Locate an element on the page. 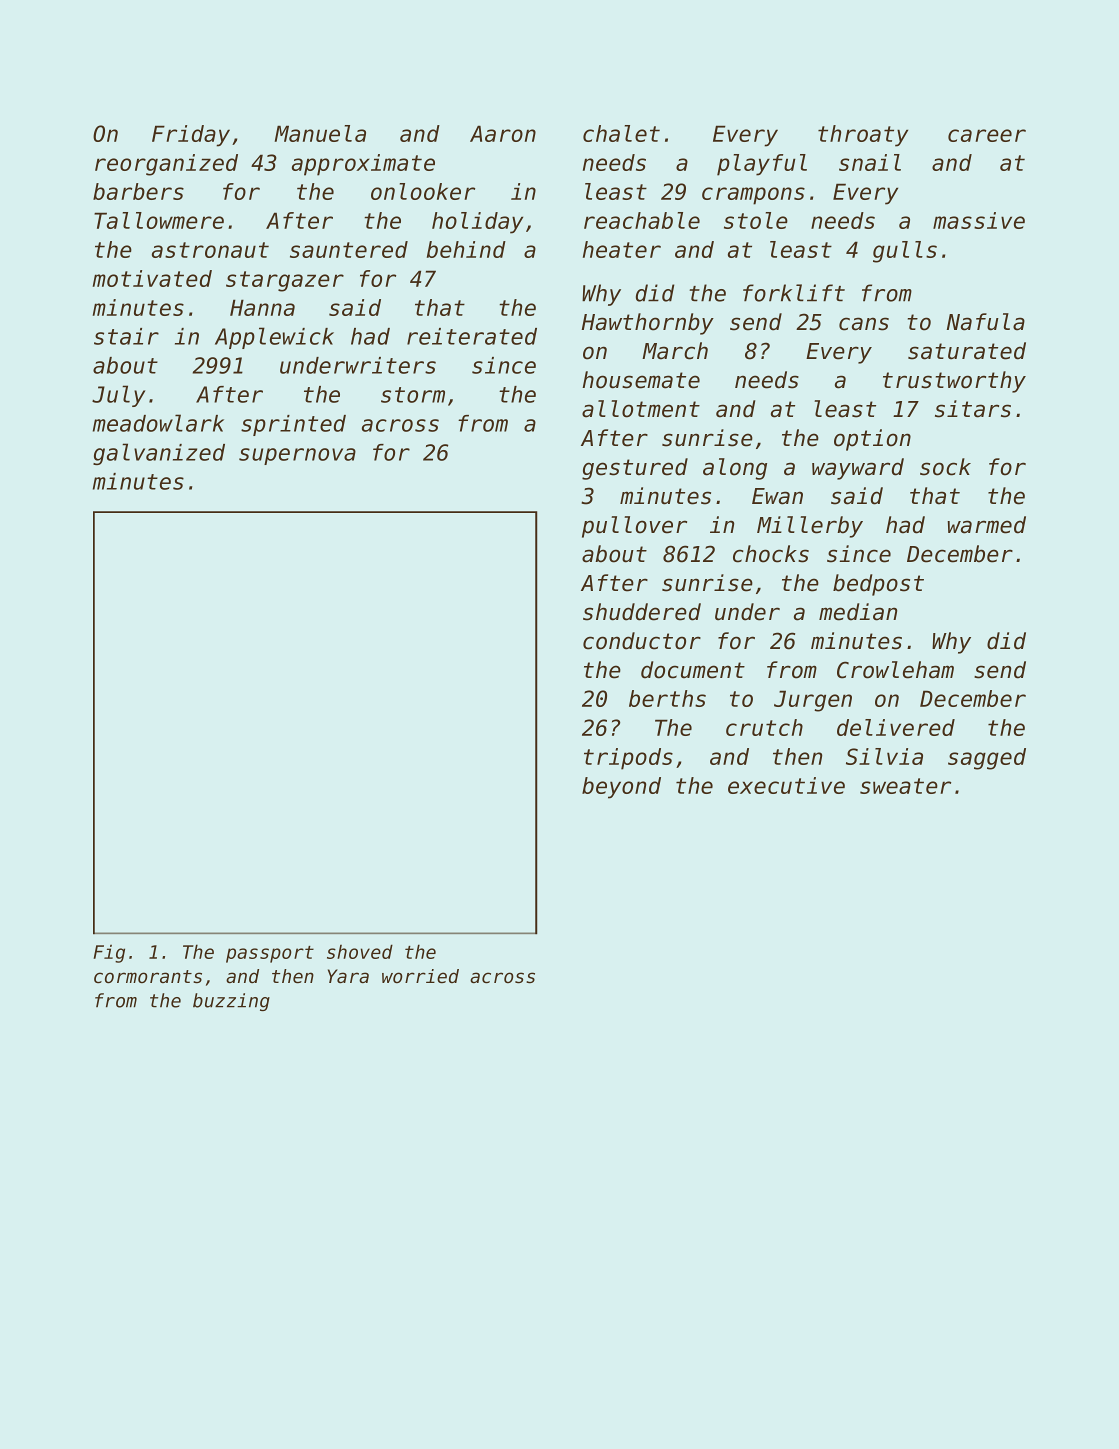  throaty is located at coordinates (863, 136).
